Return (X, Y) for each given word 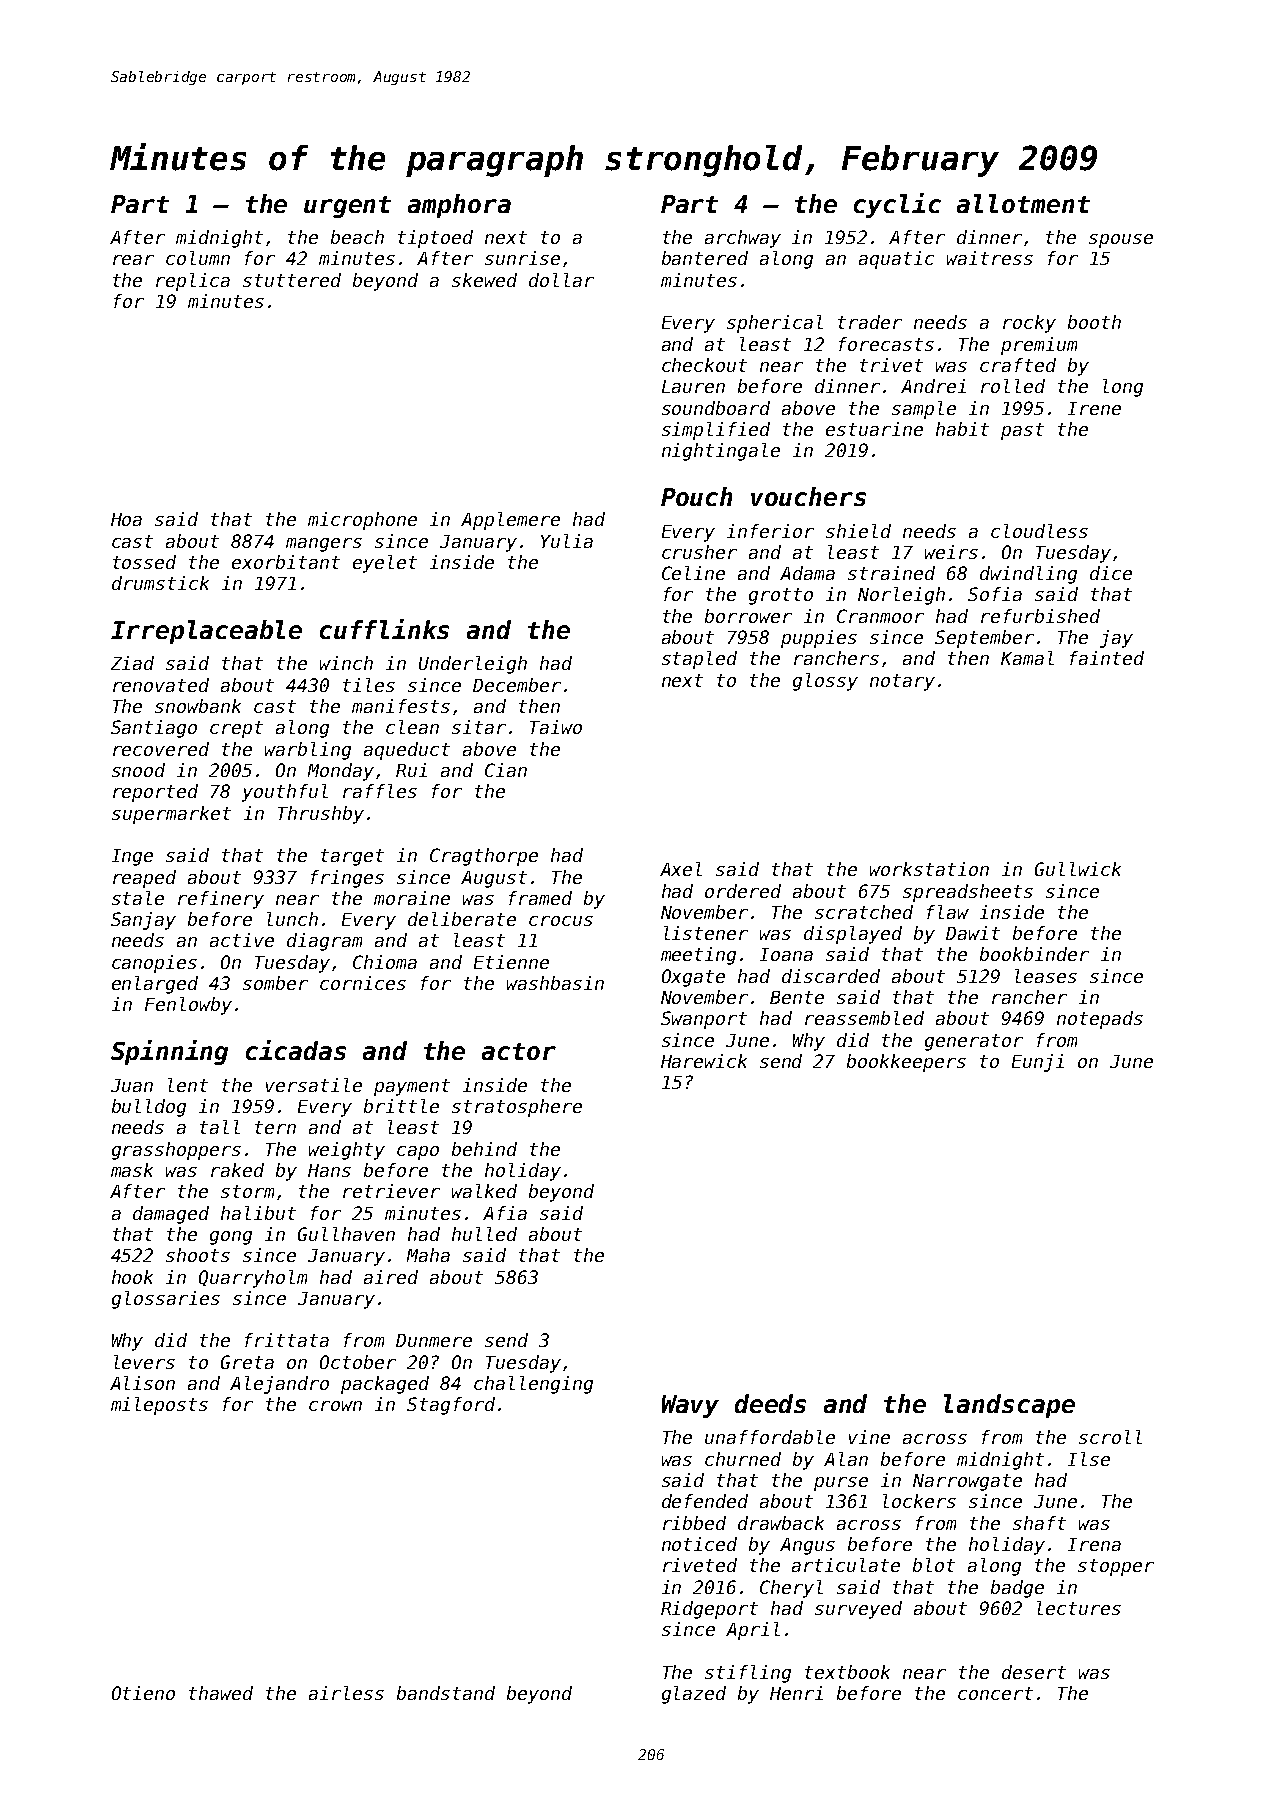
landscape (1009, 1406)
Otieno (143, 1693)
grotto (781, 596)
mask (132, 1170)
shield (858, 531)
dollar (561, 280)
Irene (1094, 408)
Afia (505, 1213)
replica (193, 282)
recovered (161, 749)
